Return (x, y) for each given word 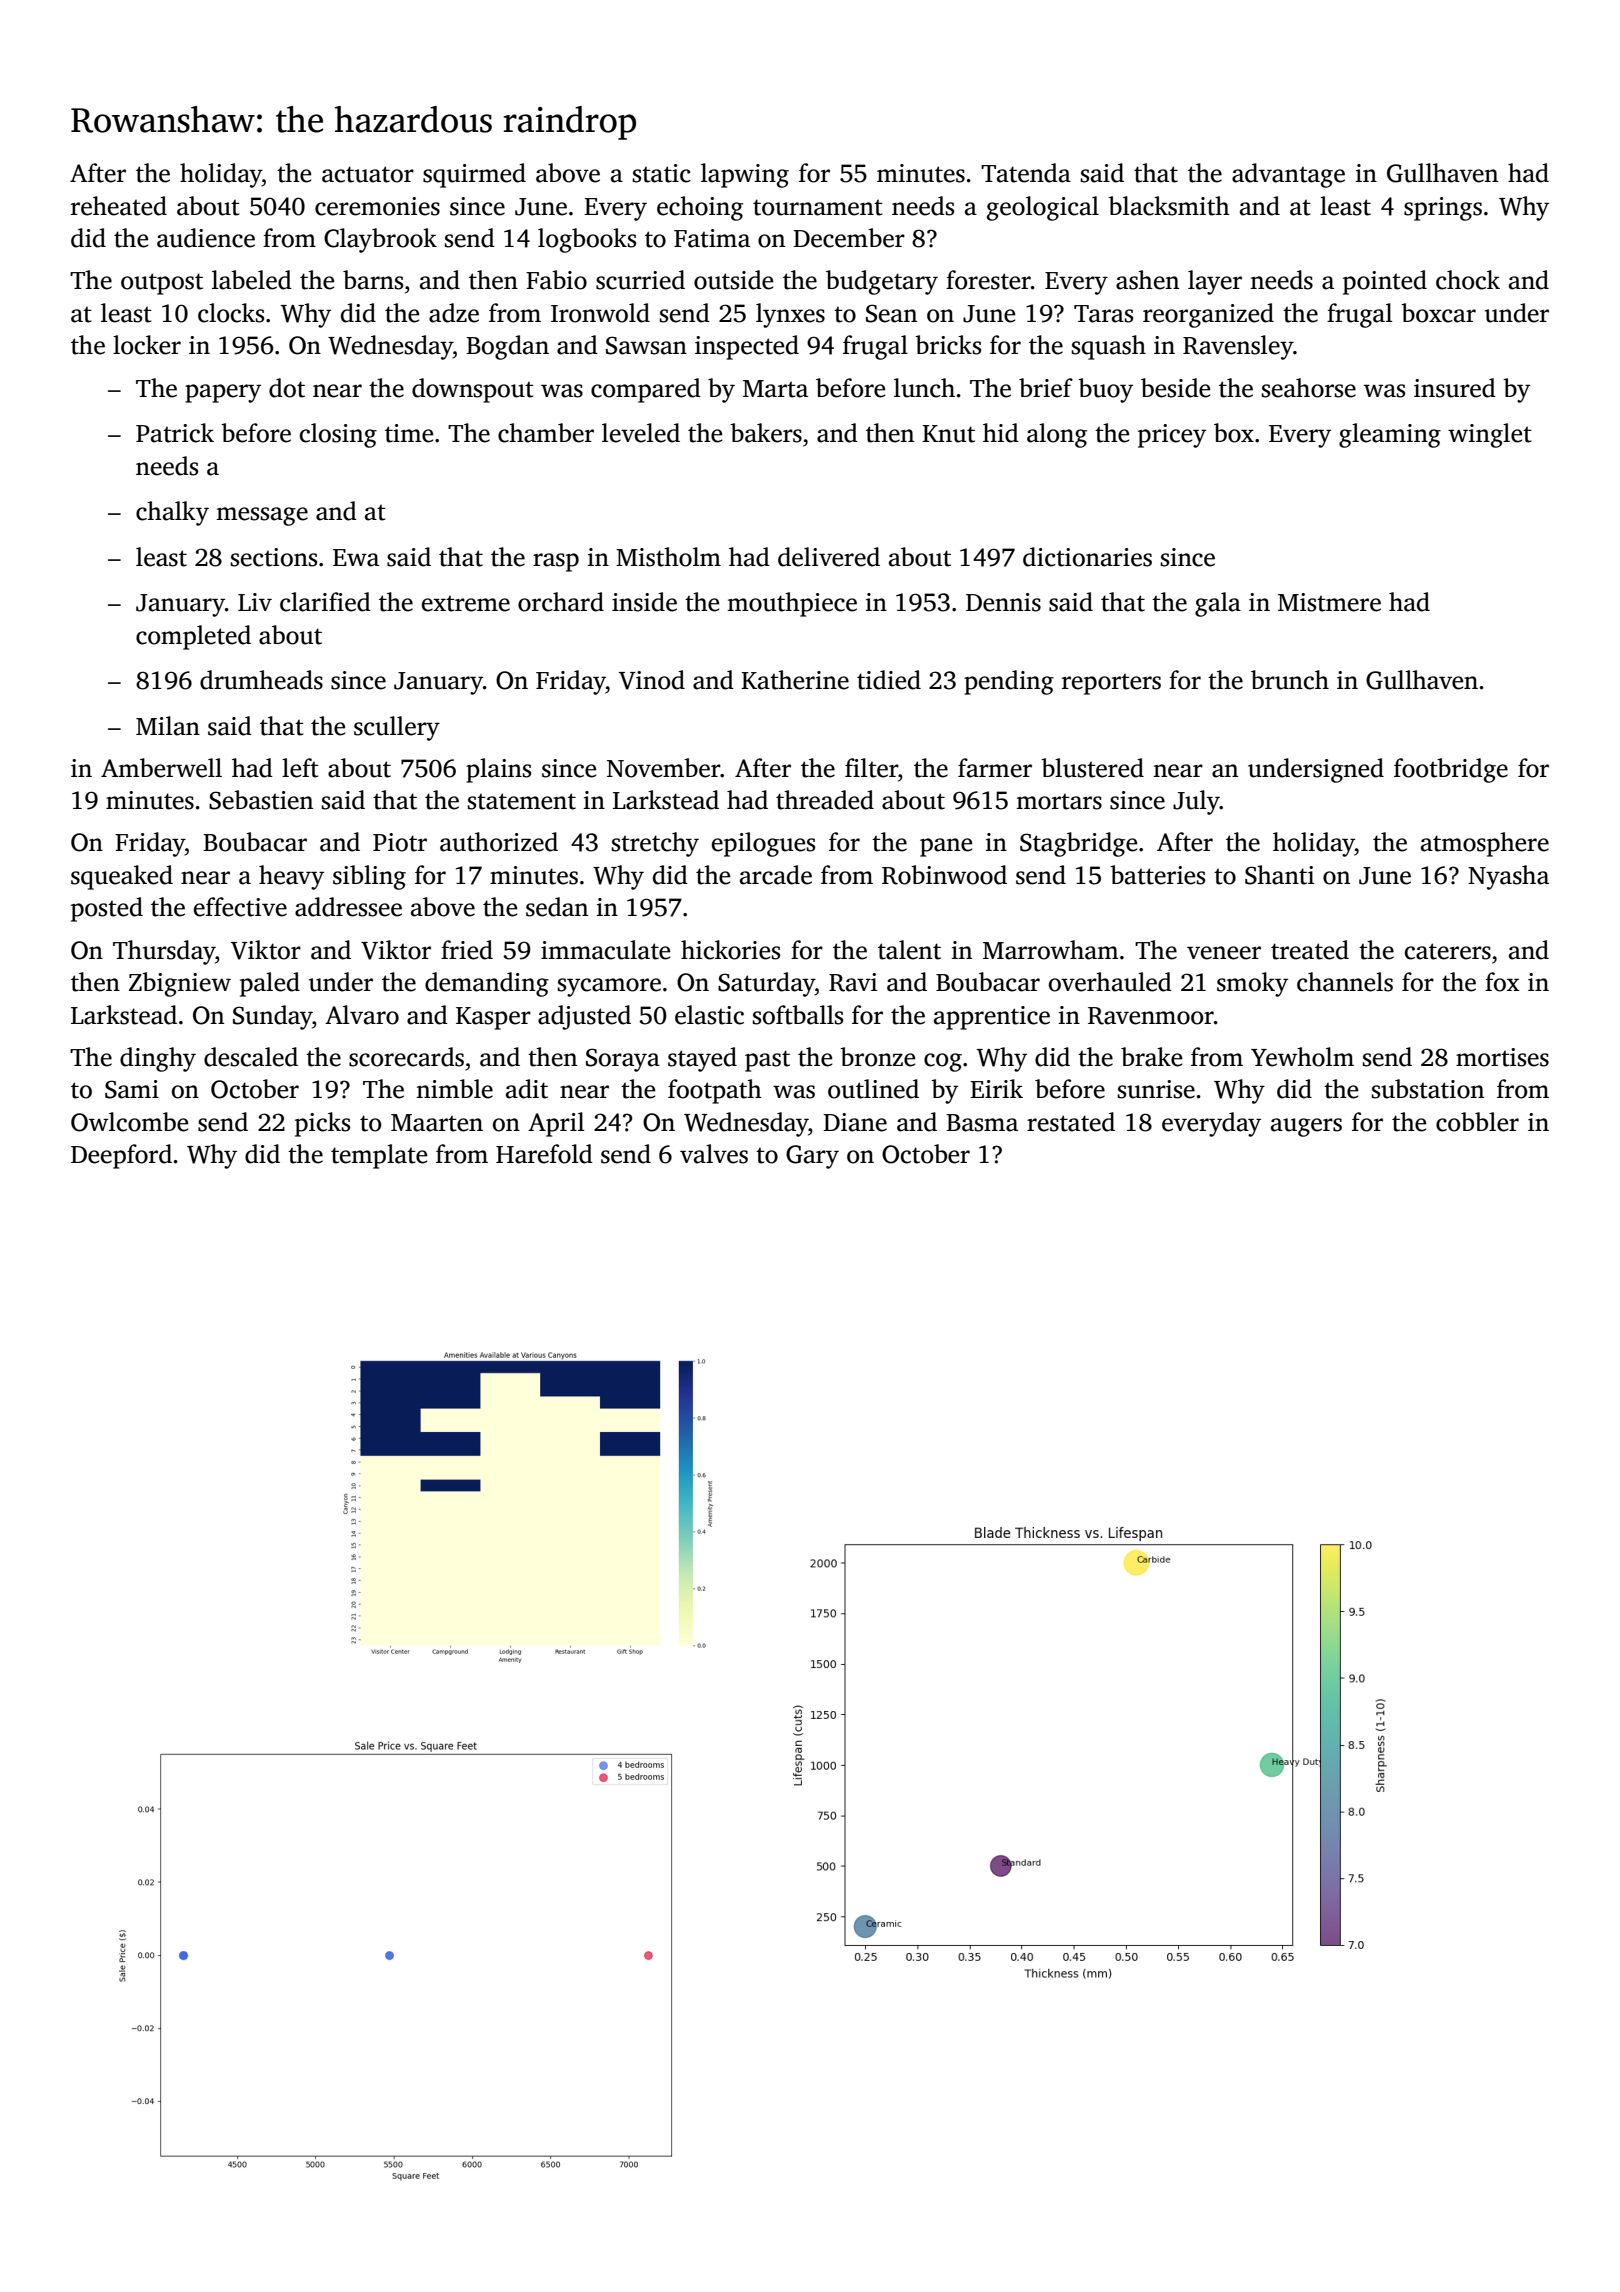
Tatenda (1026, 173)
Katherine (795, 680)
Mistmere (1329, 602)
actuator (368, 174)
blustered (1092, 768)
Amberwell (161, 768)
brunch (1290, 680)
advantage (1288, 175)
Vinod (652, 680)
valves (714, 1154)
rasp (556, 562)
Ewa (356, 558)
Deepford (121, 1156)
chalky (172, 513)
